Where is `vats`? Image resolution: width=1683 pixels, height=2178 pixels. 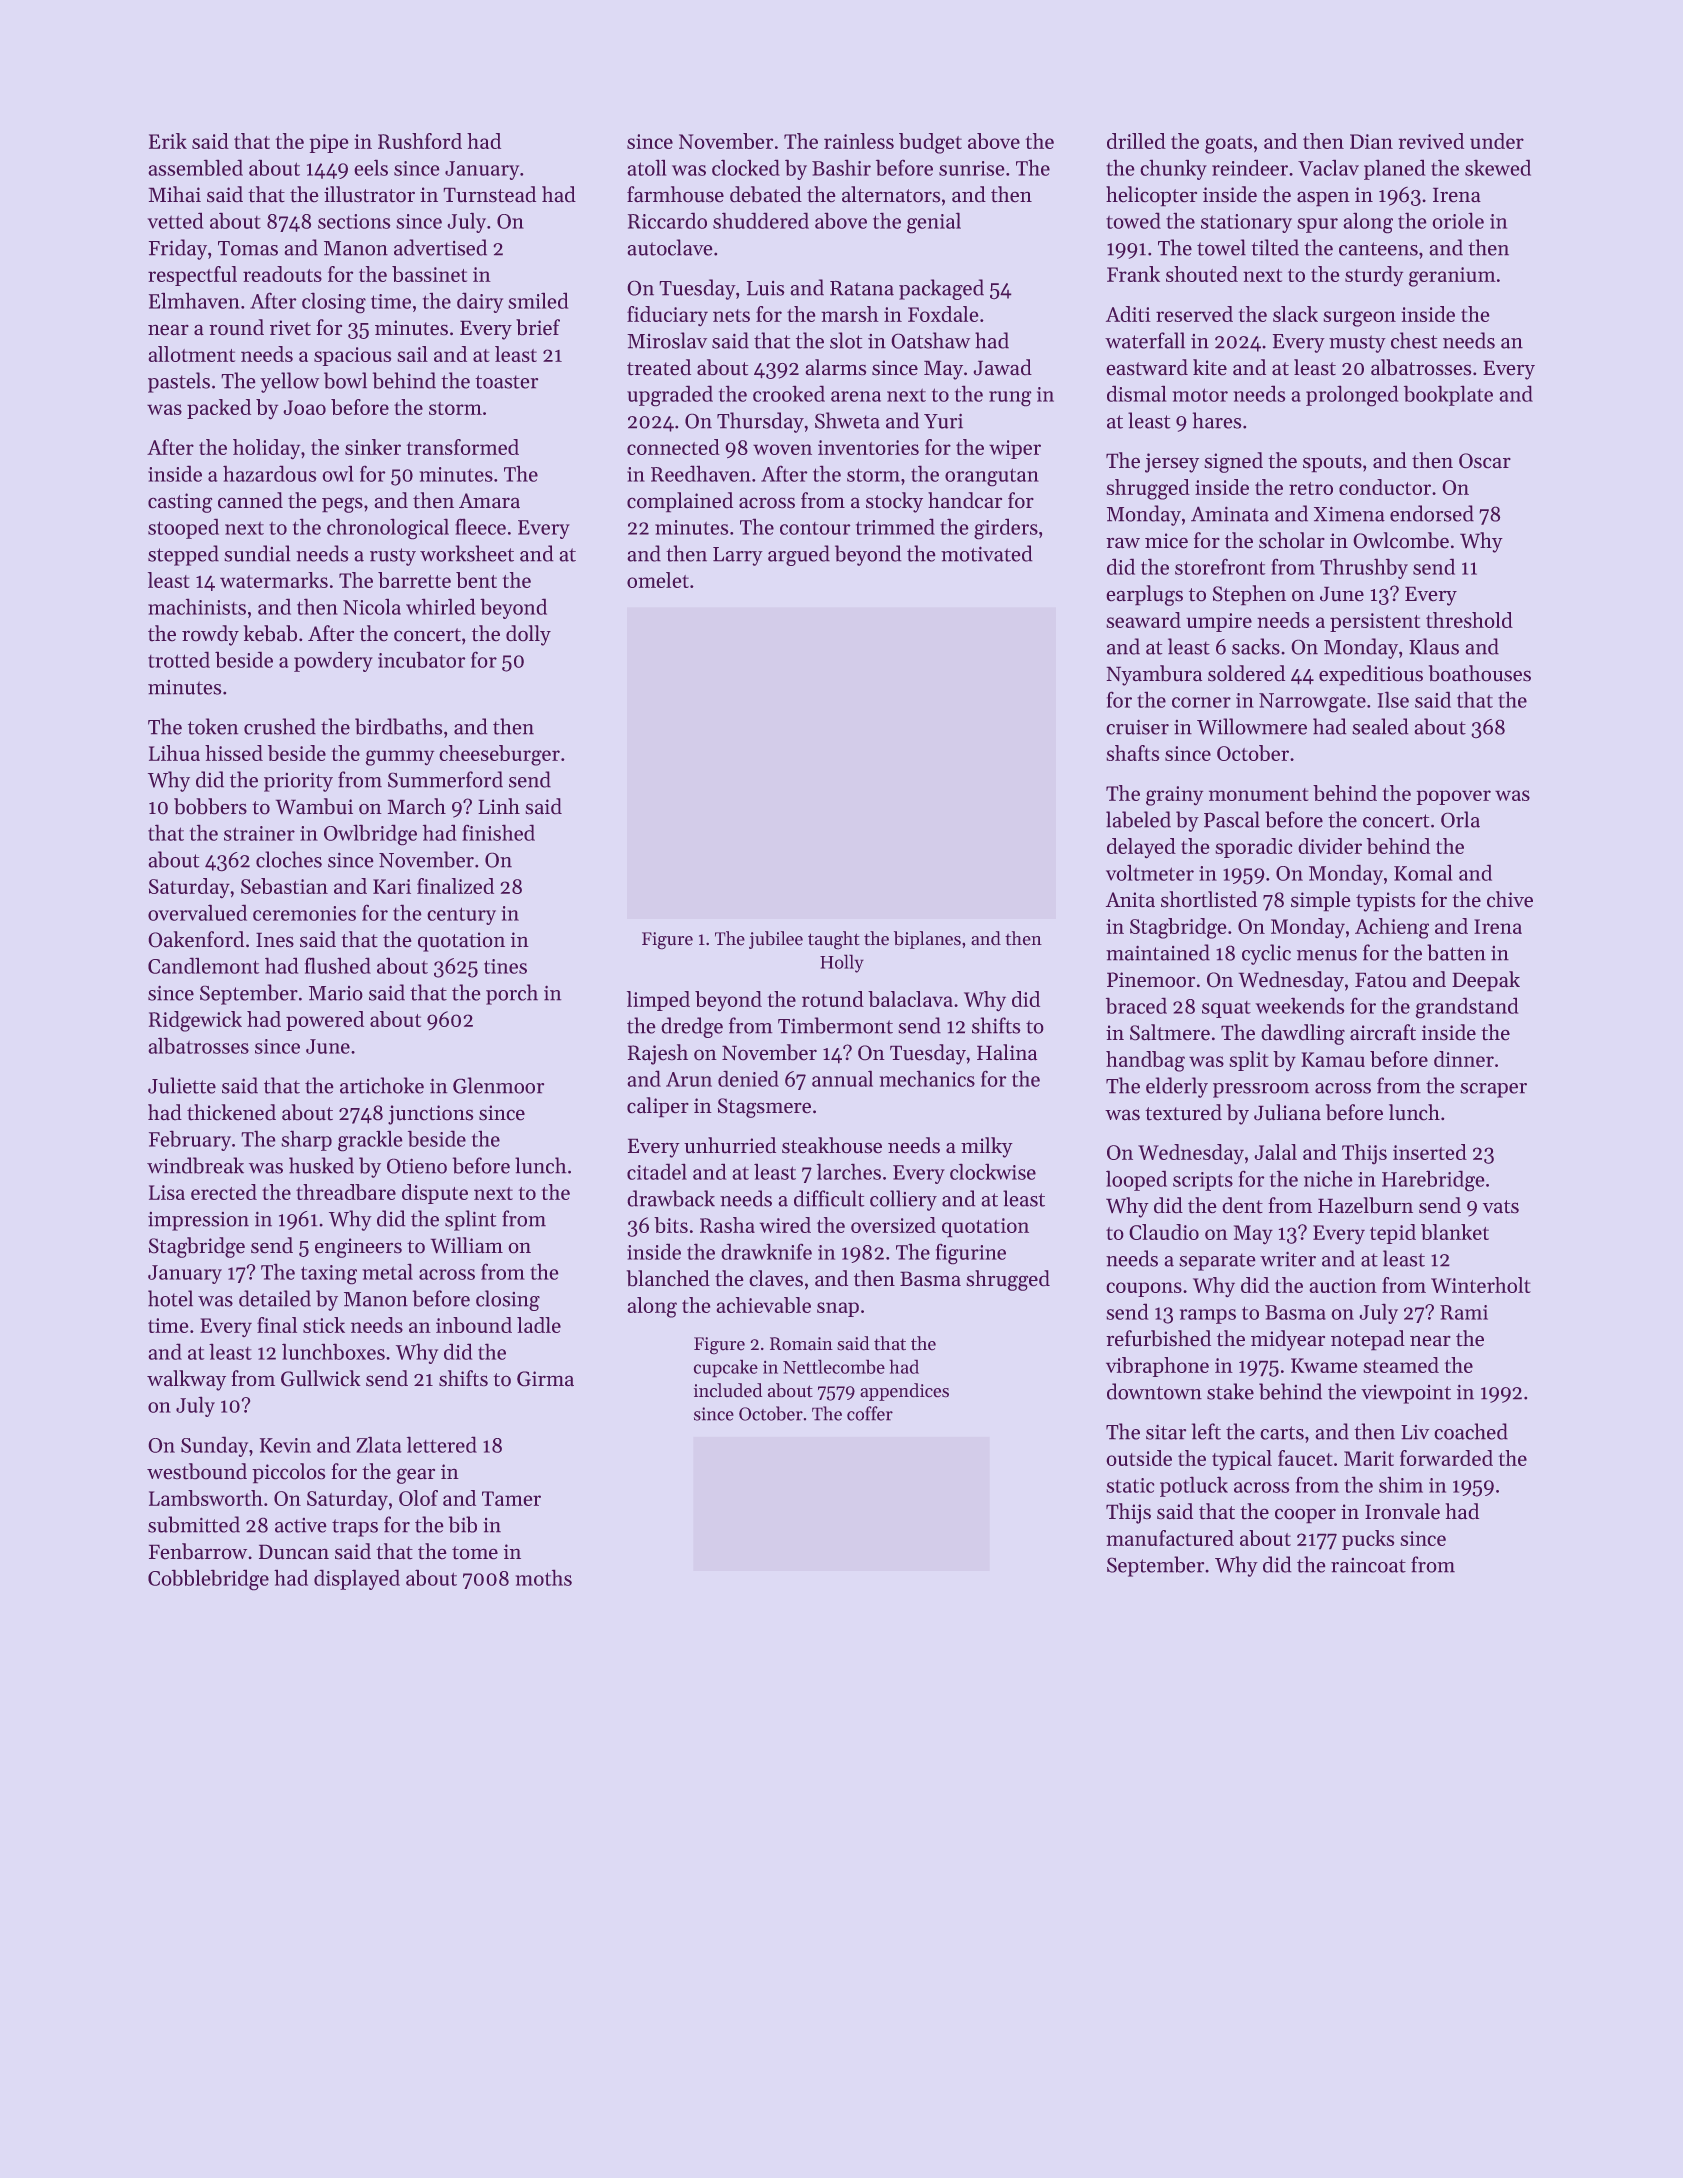 vats is located at coordinates (1501, 1207).
